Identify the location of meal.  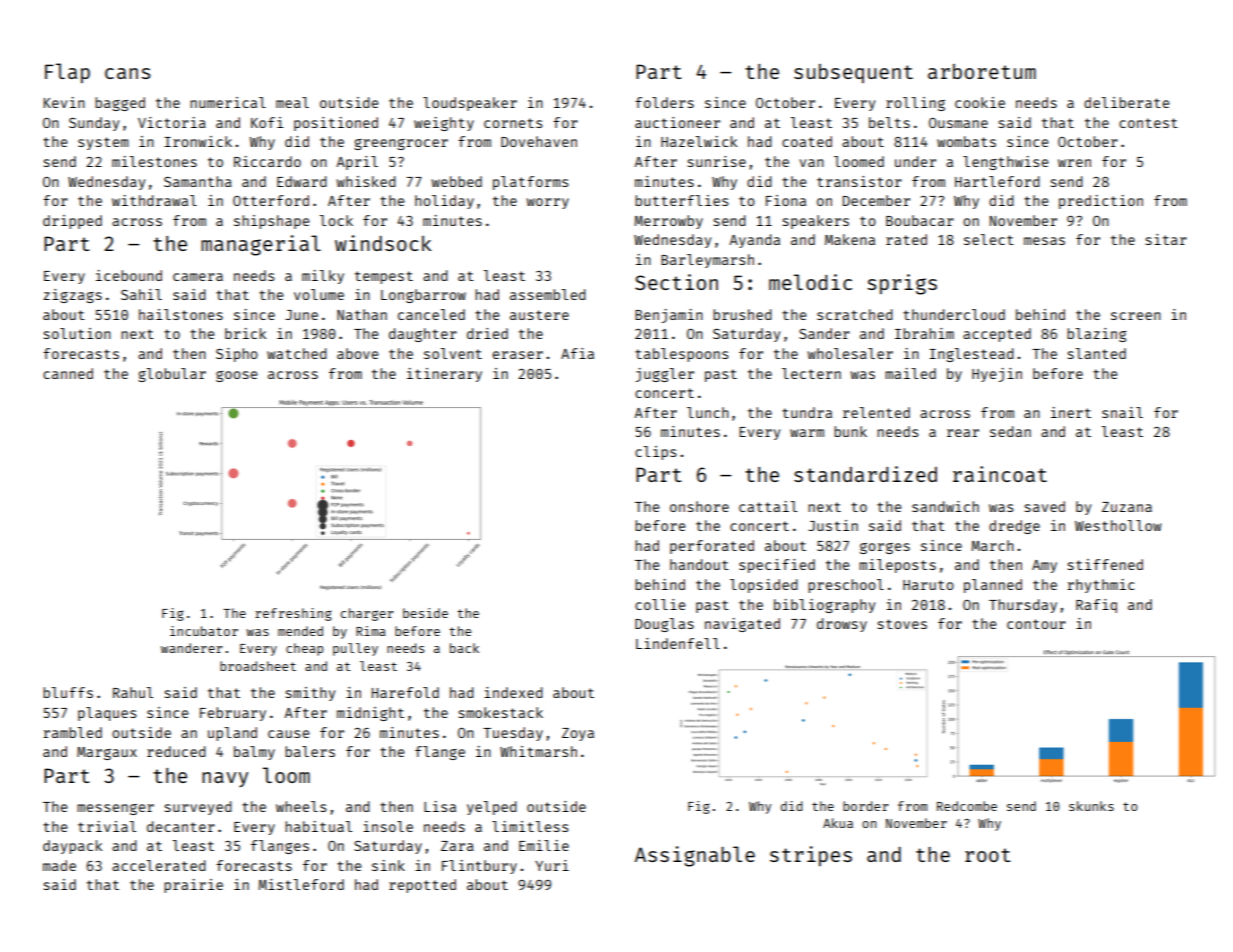
(292, 102).
